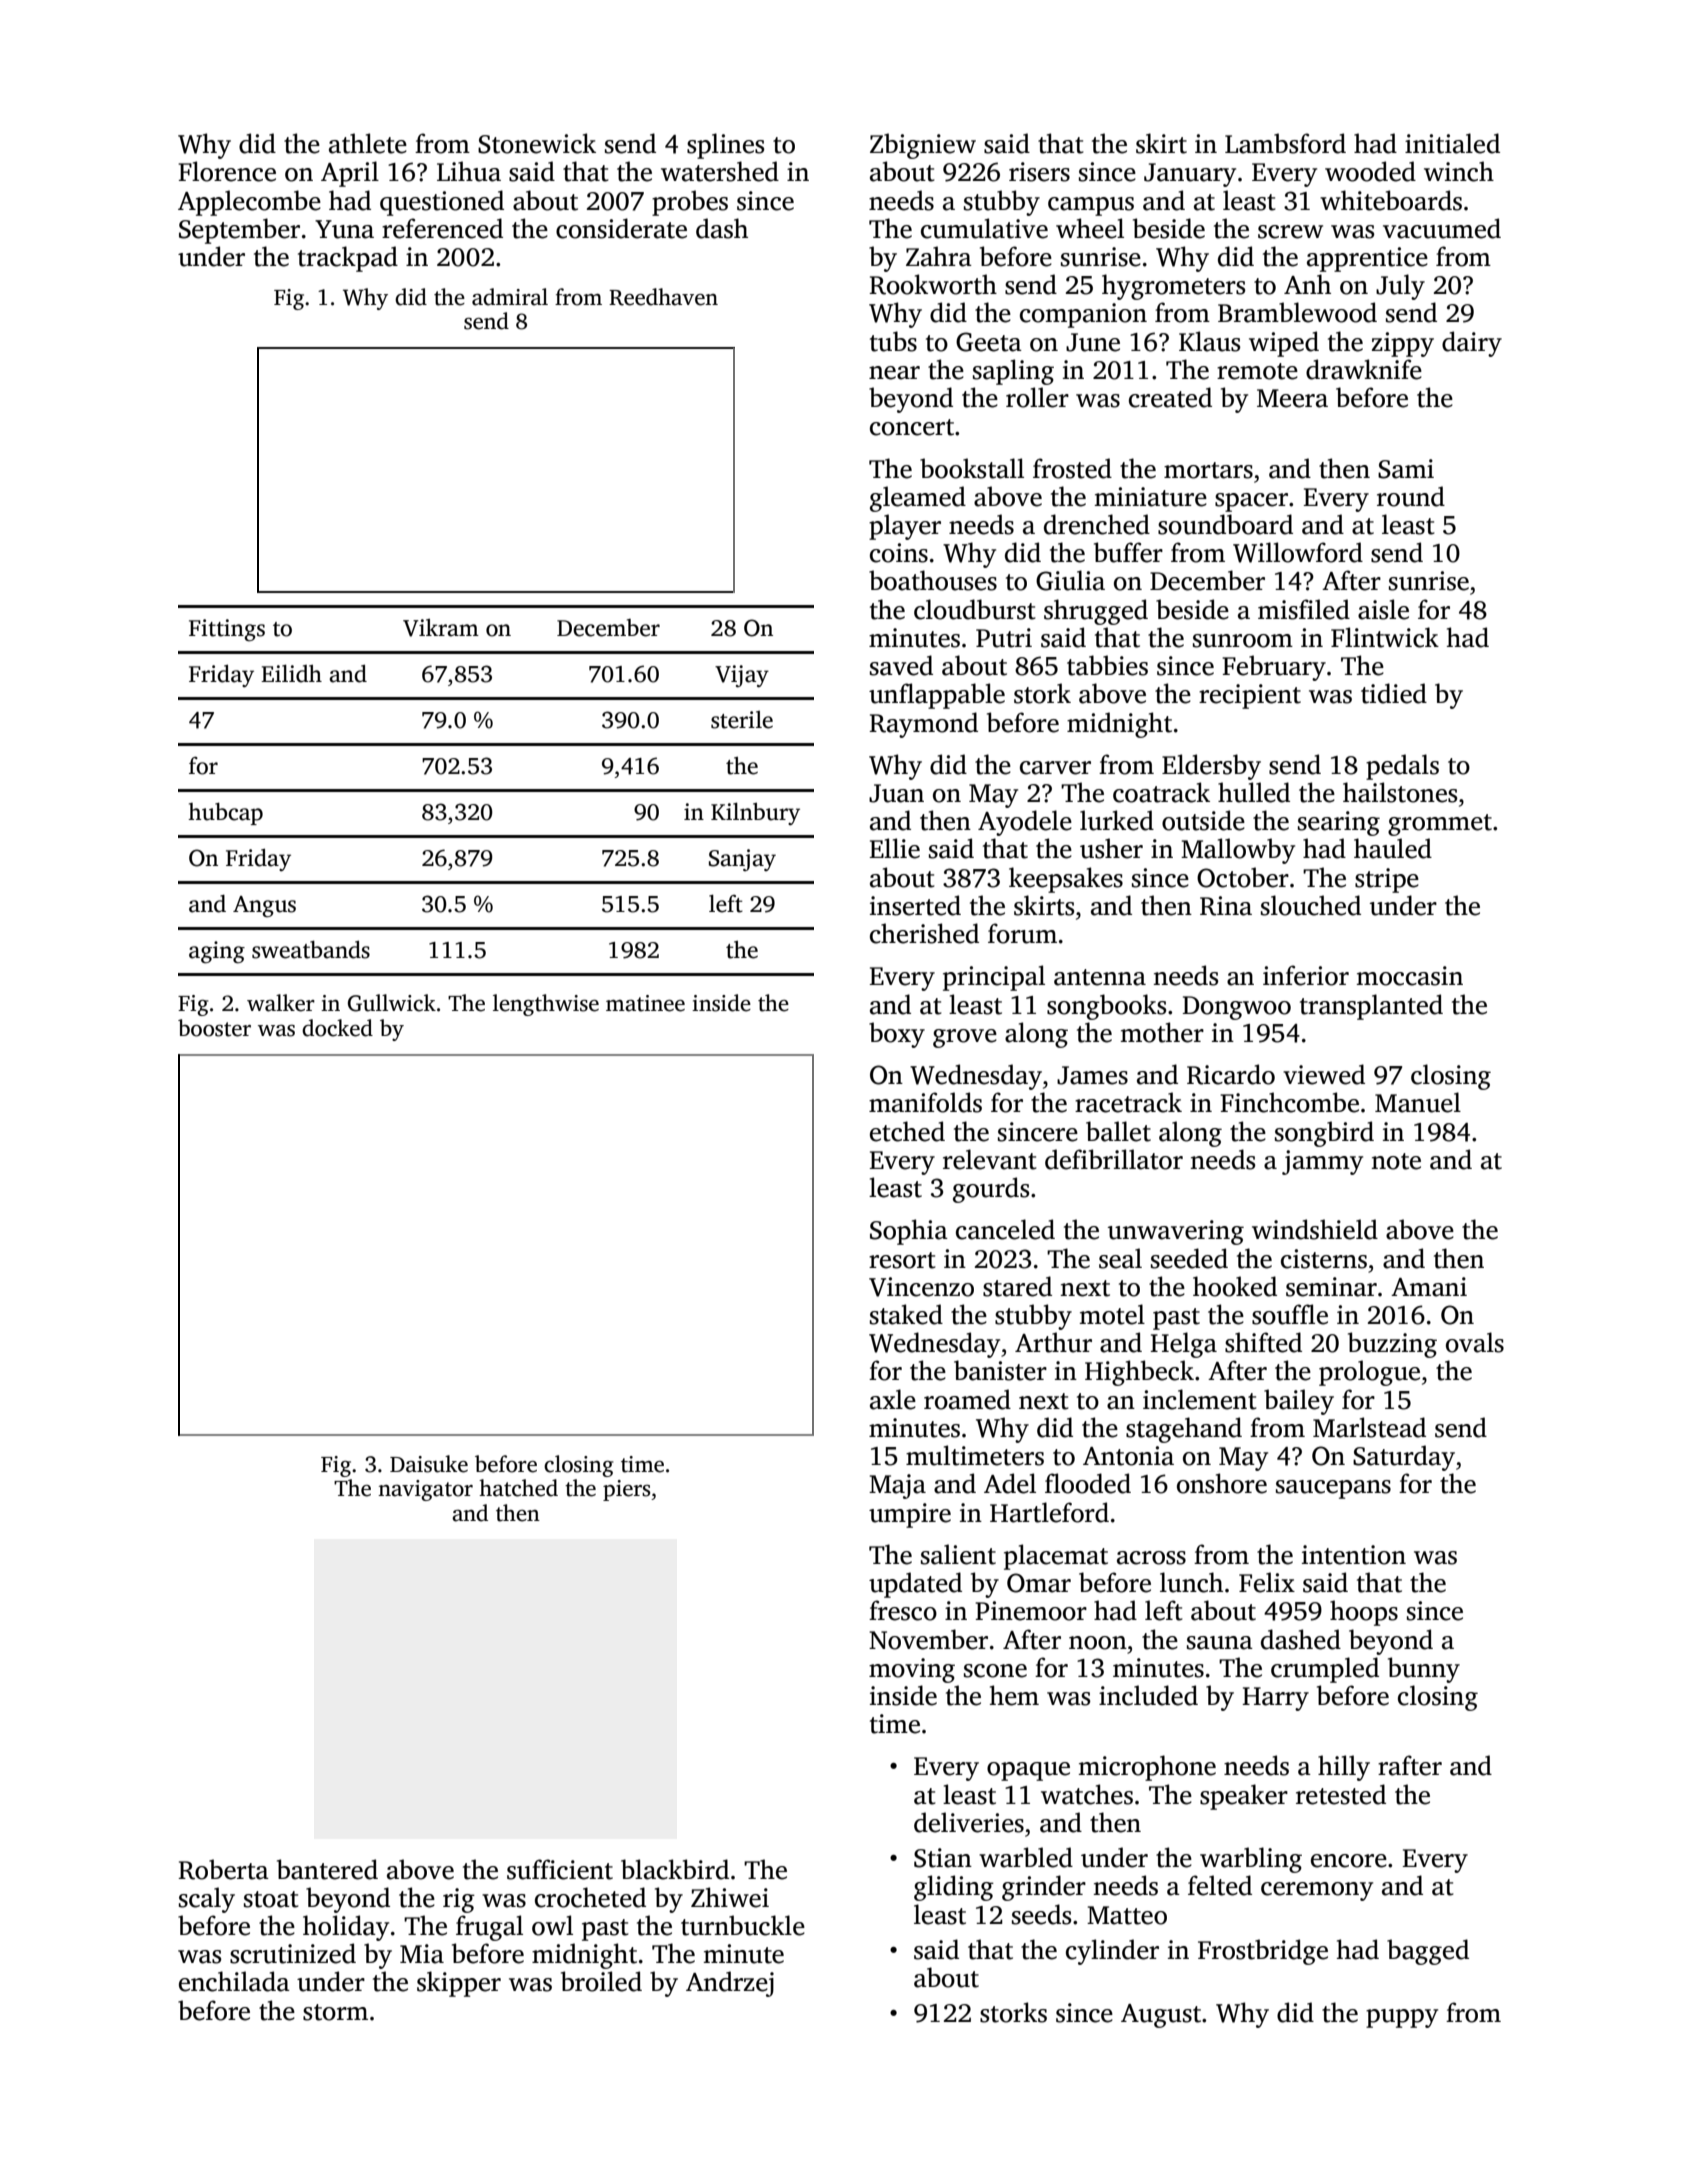 The width and height of the screenshot is (1683, 2178). Describe the element at coordinates (899, 553) in the screenshot. I see `coins` at that location.
